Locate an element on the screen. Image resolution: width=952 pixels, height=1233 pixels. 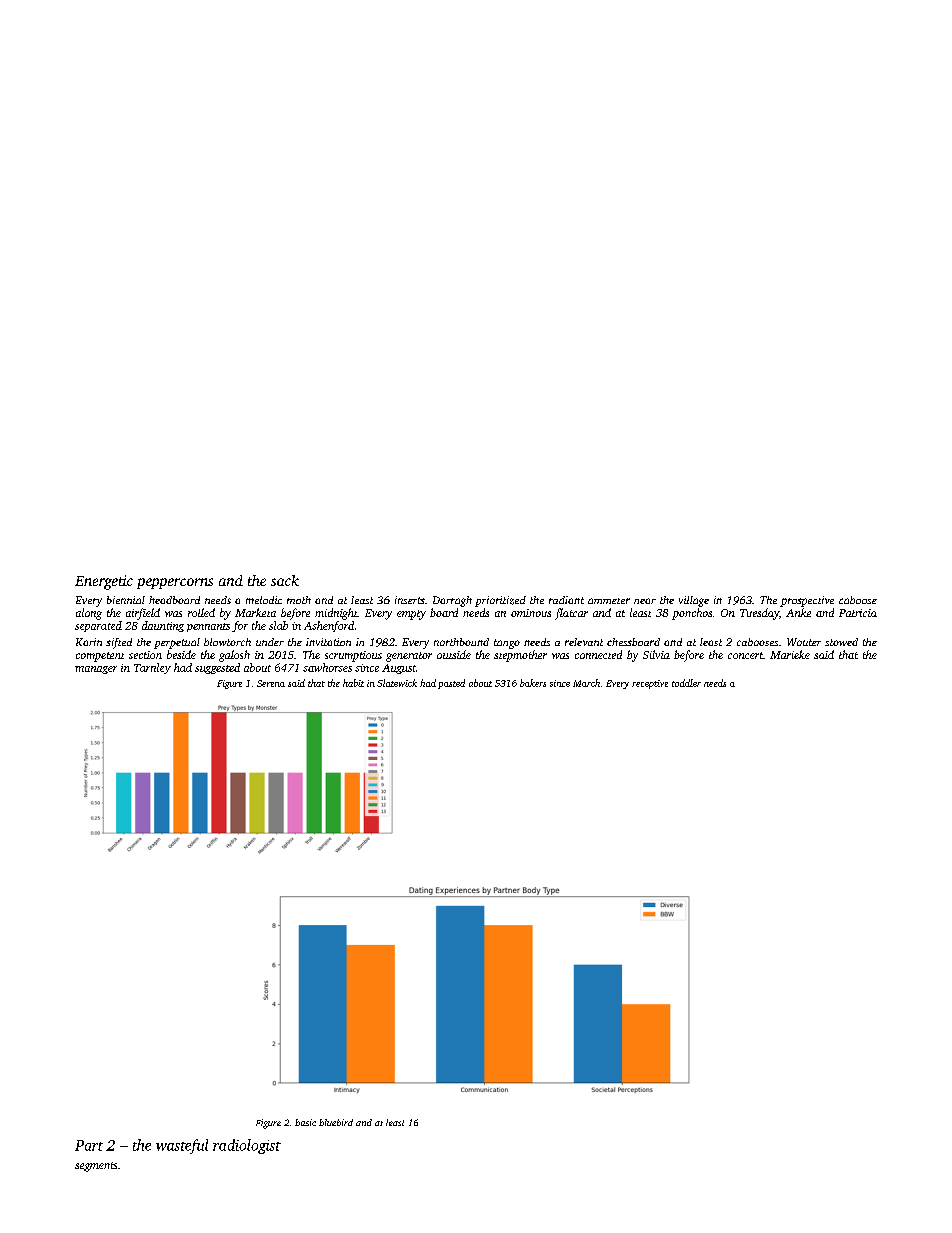
melodic is located at coordinates (264, 600).
